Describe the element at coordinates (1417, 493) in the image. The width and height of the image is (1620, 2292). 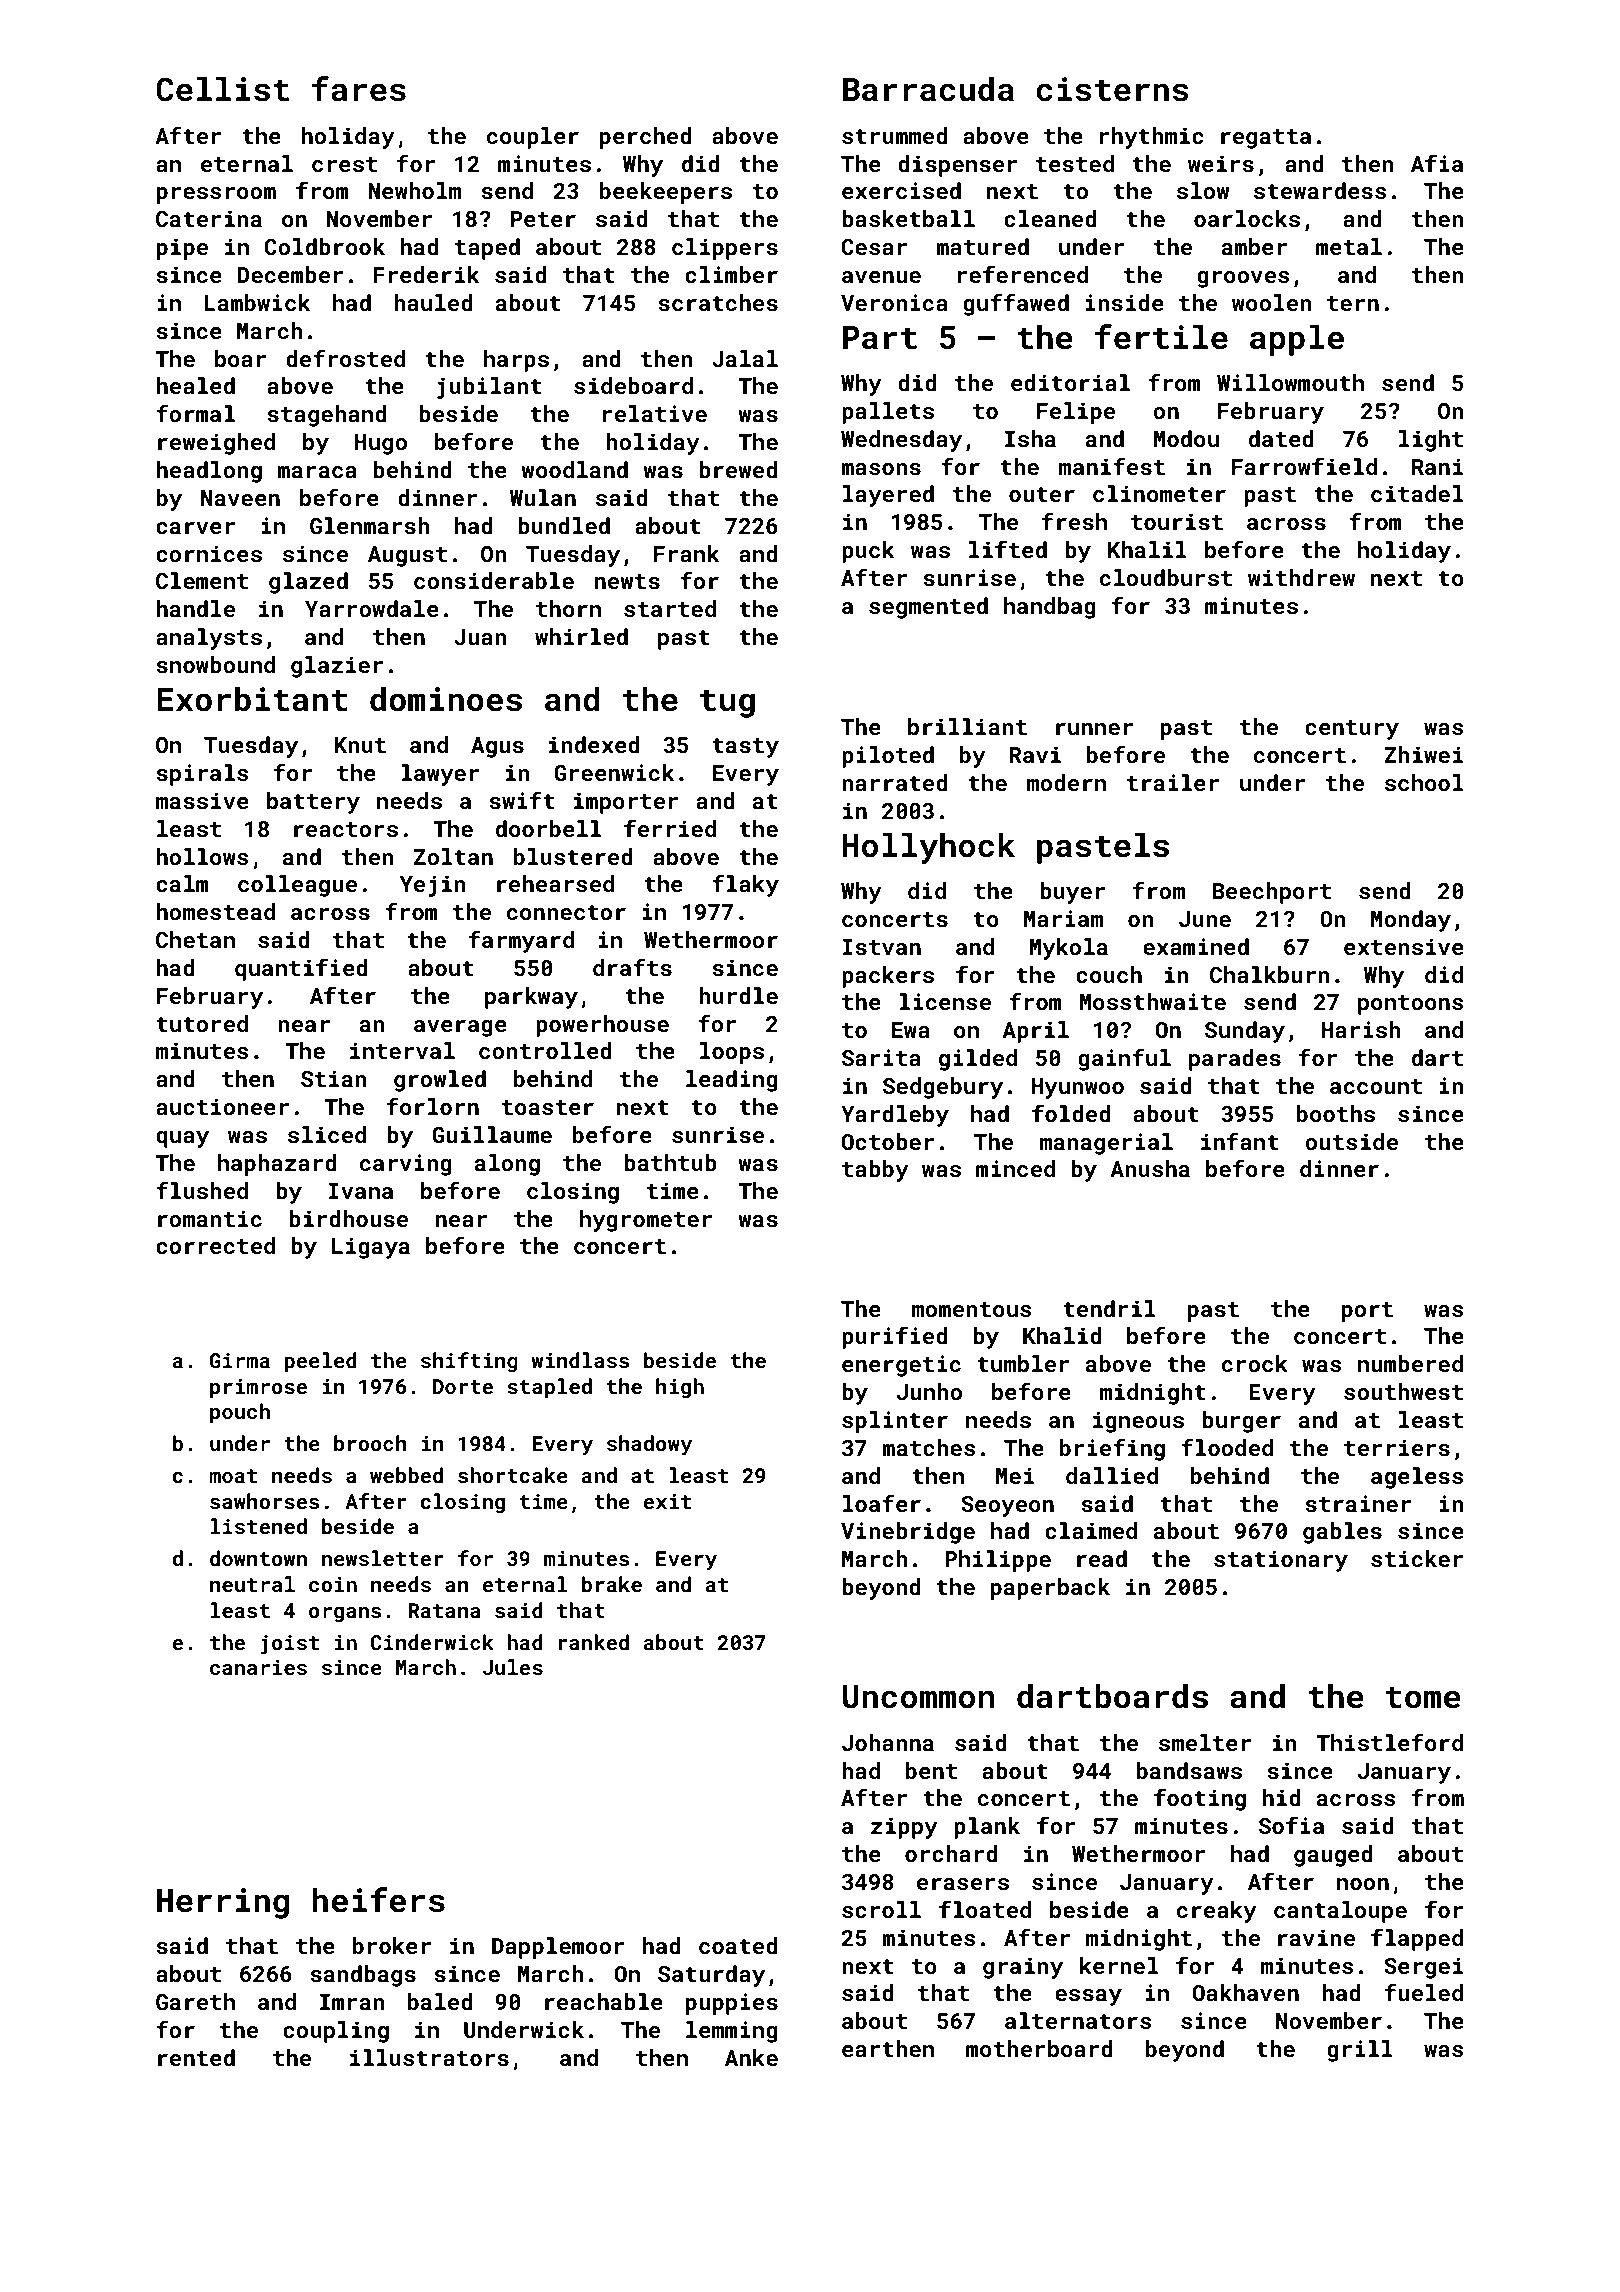
I see `citadel` at that location.
